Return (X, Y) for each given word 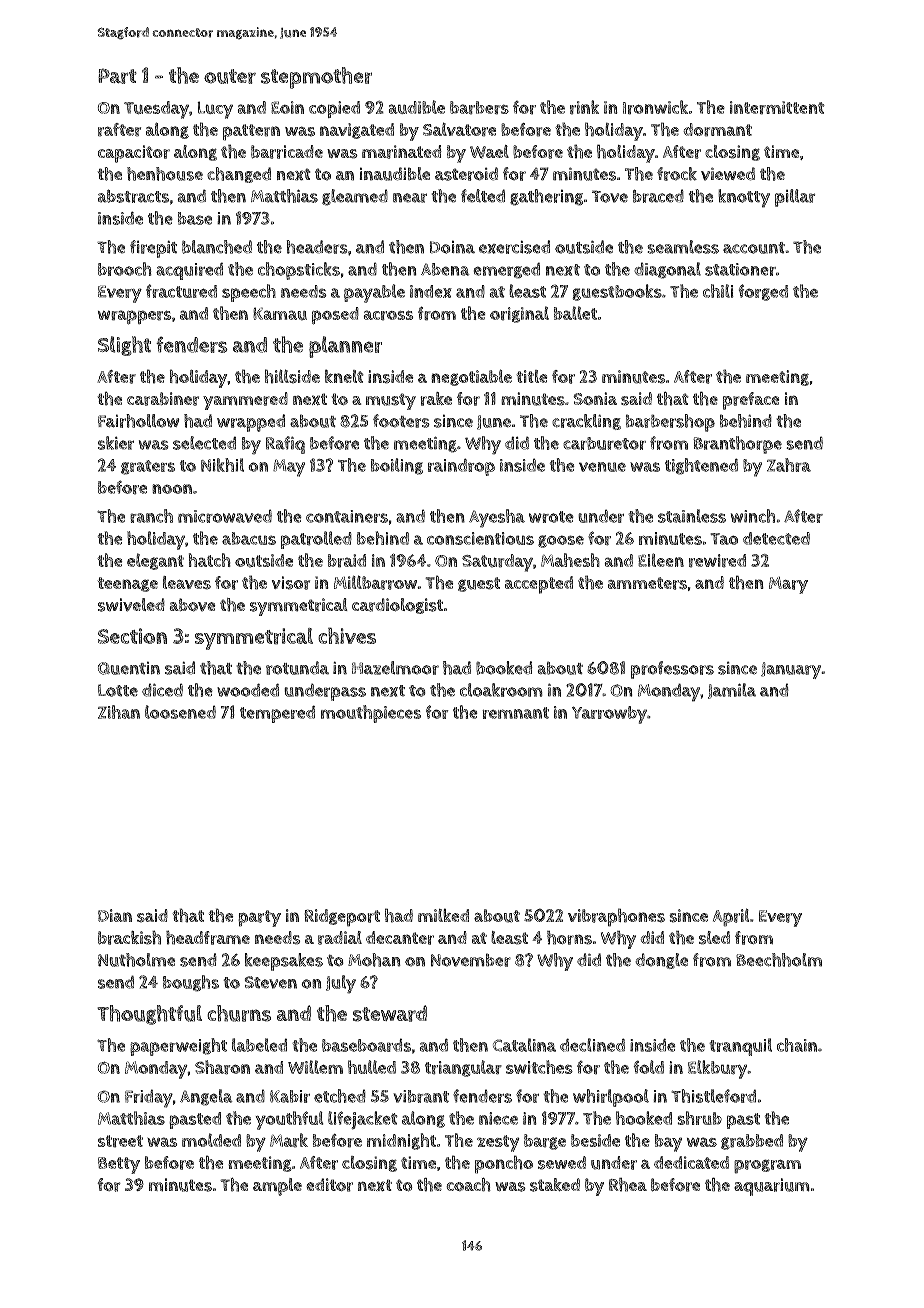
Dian (115, 915)
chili (718, 291)
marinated (402, 152)
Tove (610, 196)
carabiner (163, 399)
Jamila (732, 691)
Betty (119, 1165)
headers (317, 247)
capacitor (134, 154)
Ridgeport (342, 918)
